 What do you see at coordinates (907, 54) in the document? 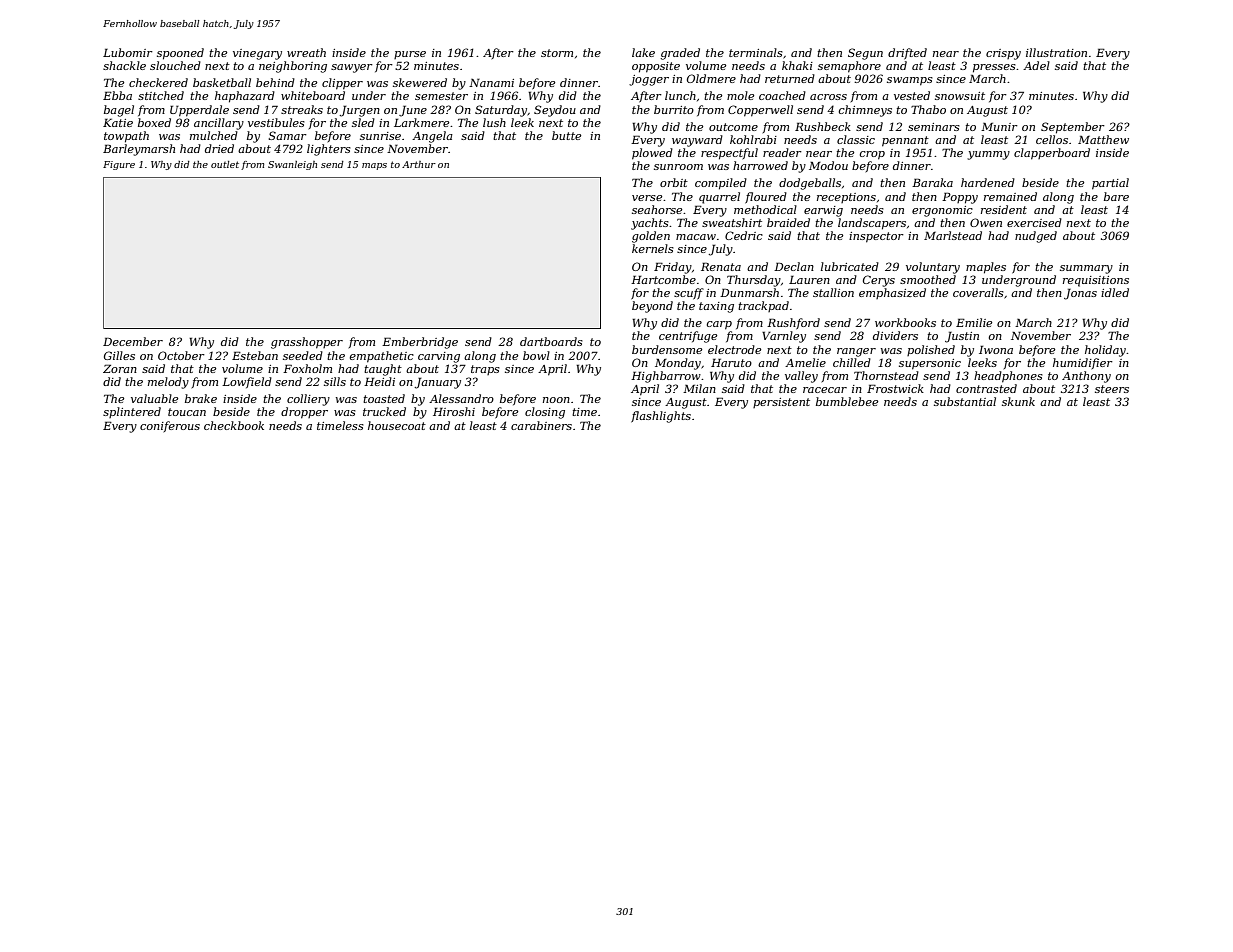
I see `drifted` at bounding box center [907, 54].
